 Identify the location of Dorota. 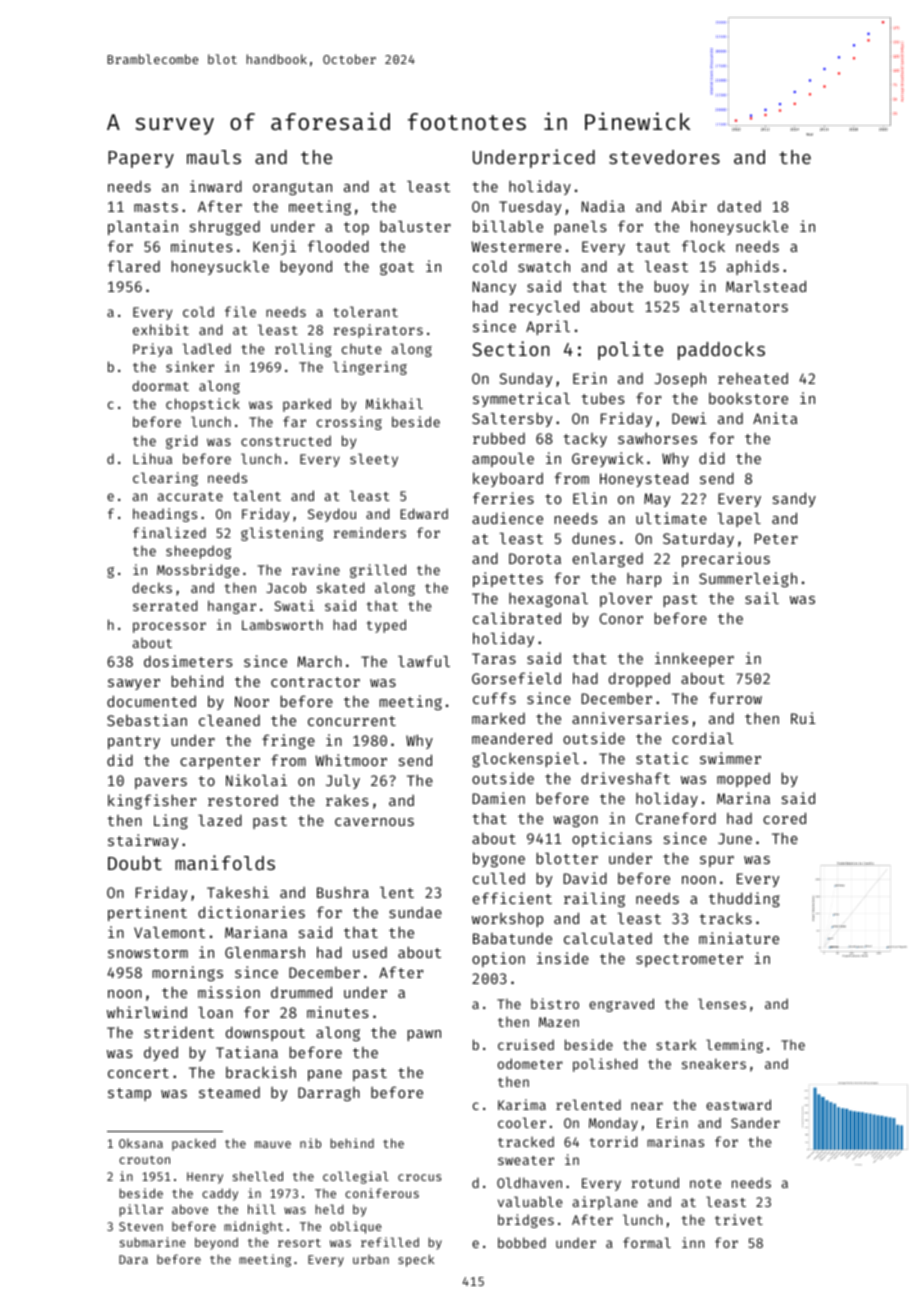
(535, 558).
